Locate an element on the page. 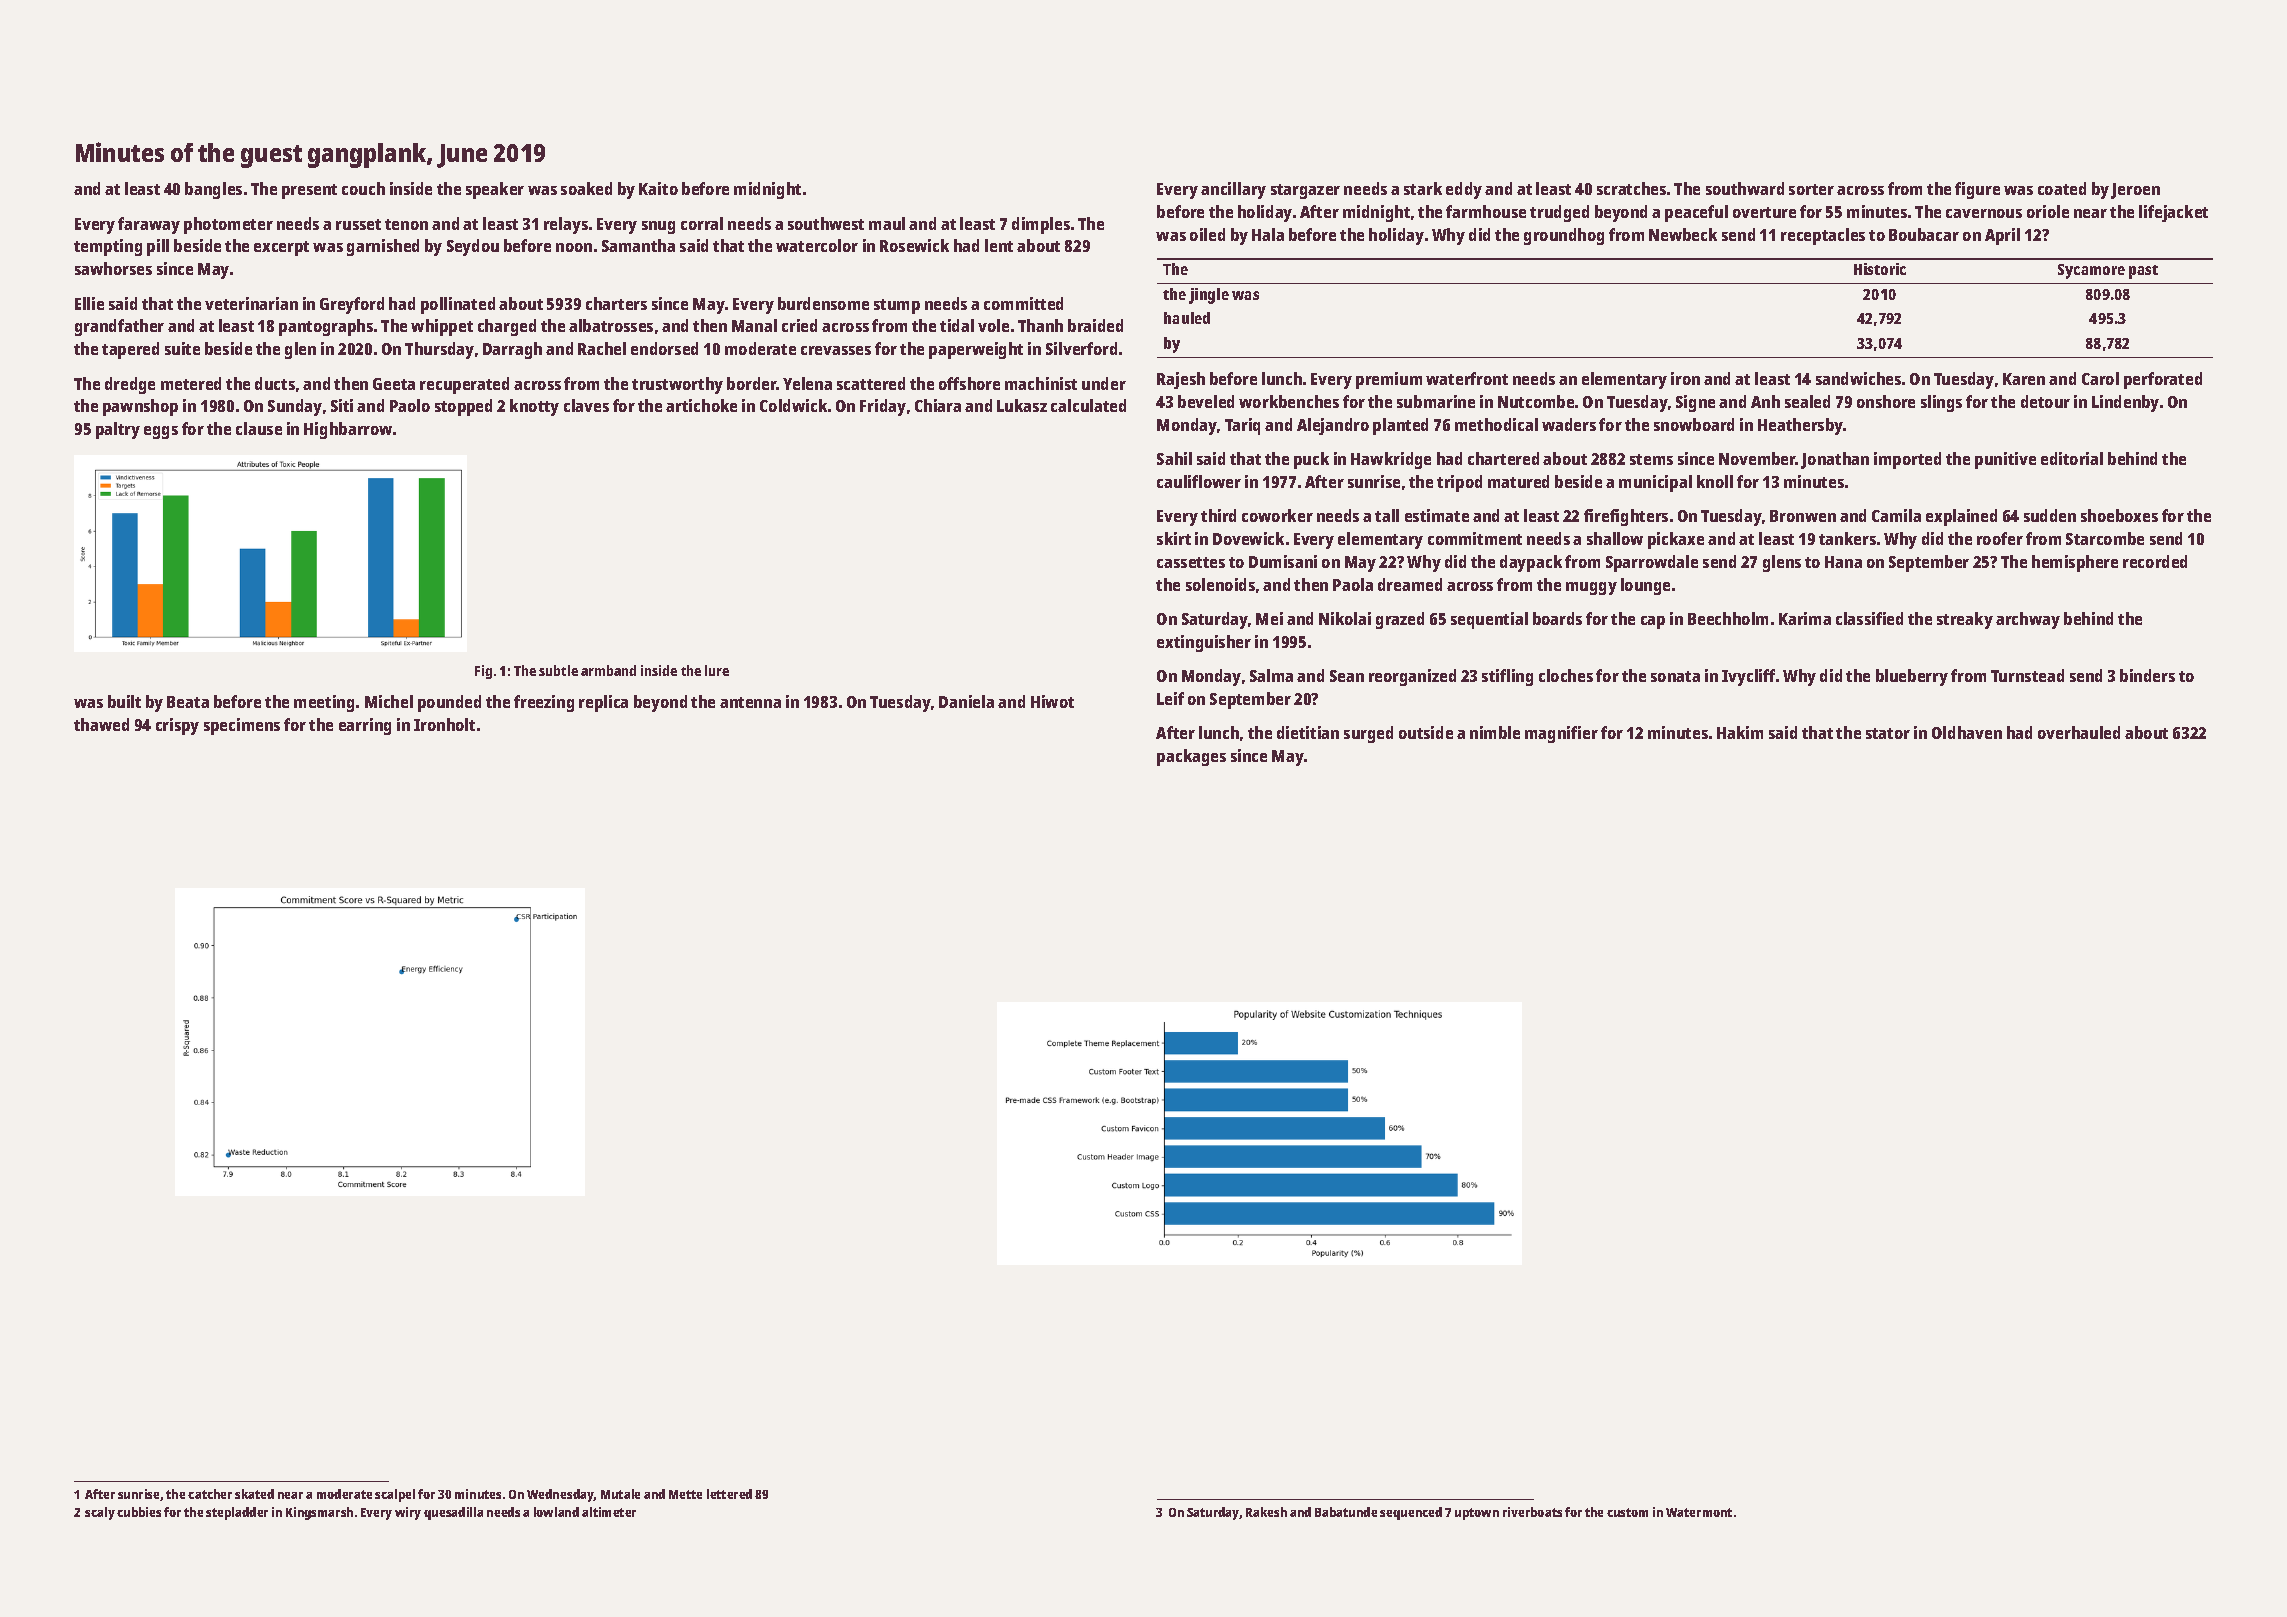  Watermont is located at coordinates (1699, 1512).
